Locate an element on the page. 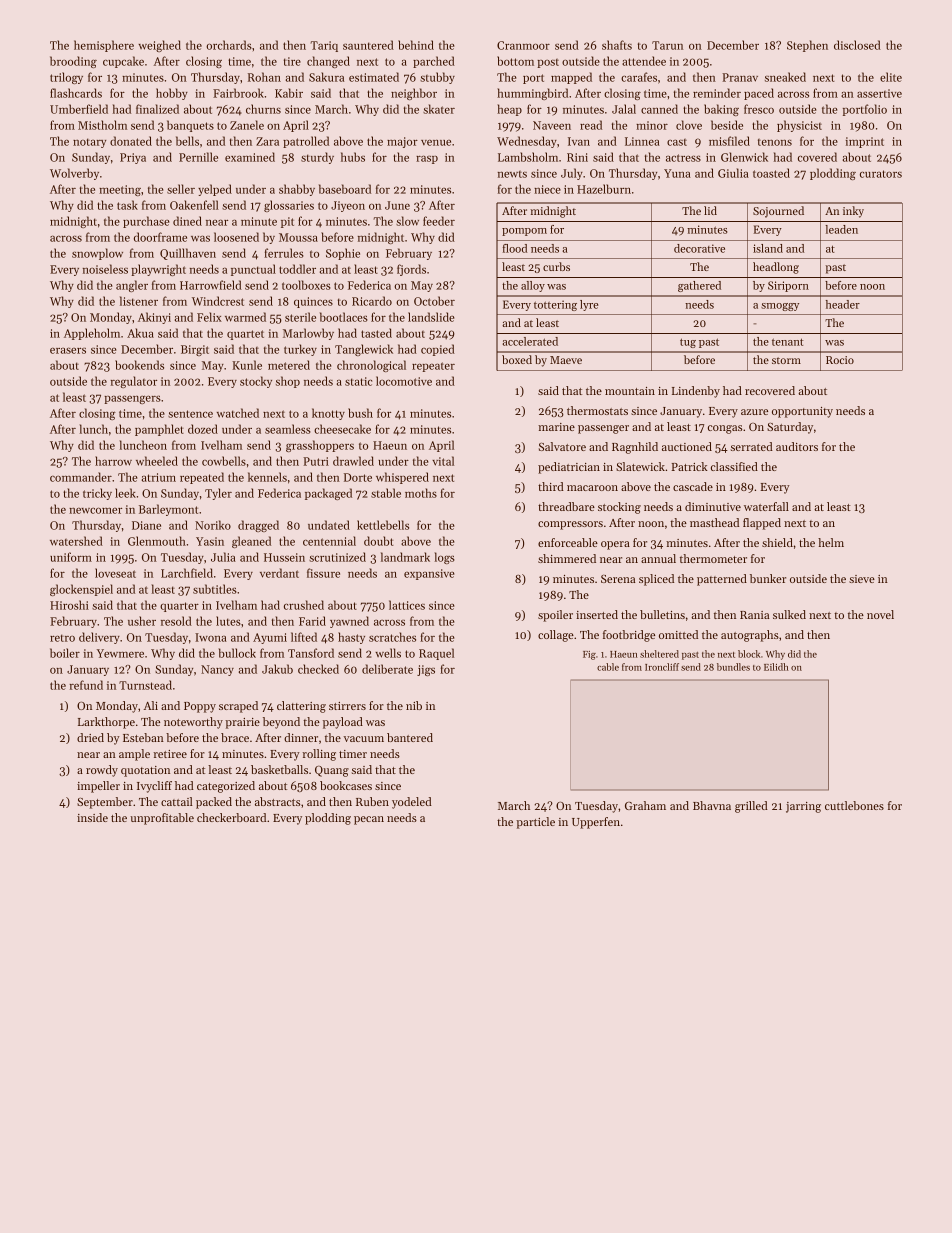 This document has width=952, height=1233. disclosed is located at coordinates (857, 45).
